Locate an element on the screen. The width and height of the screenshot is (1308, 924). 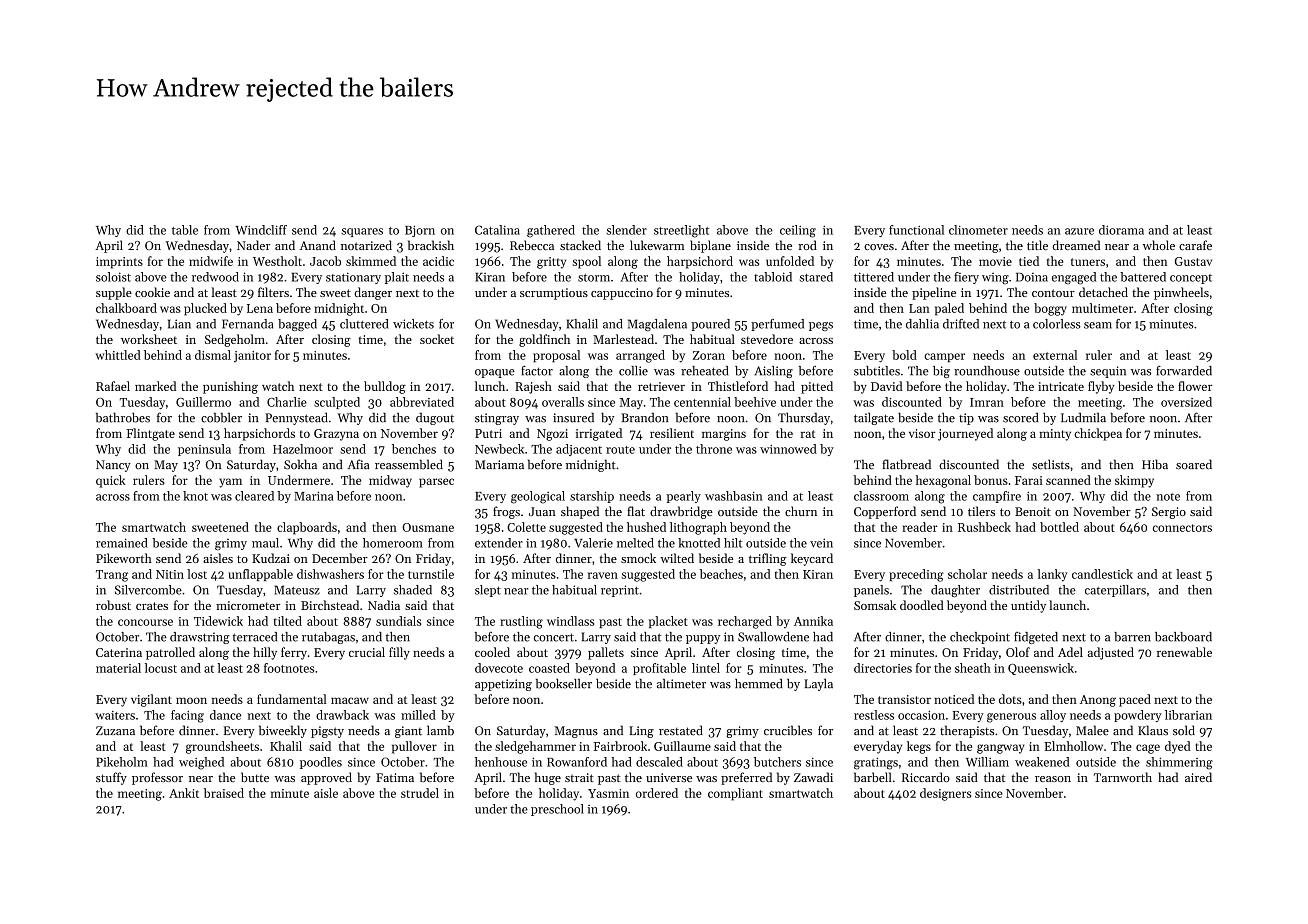
fidgeted is located at coordinates (1036, 638).
